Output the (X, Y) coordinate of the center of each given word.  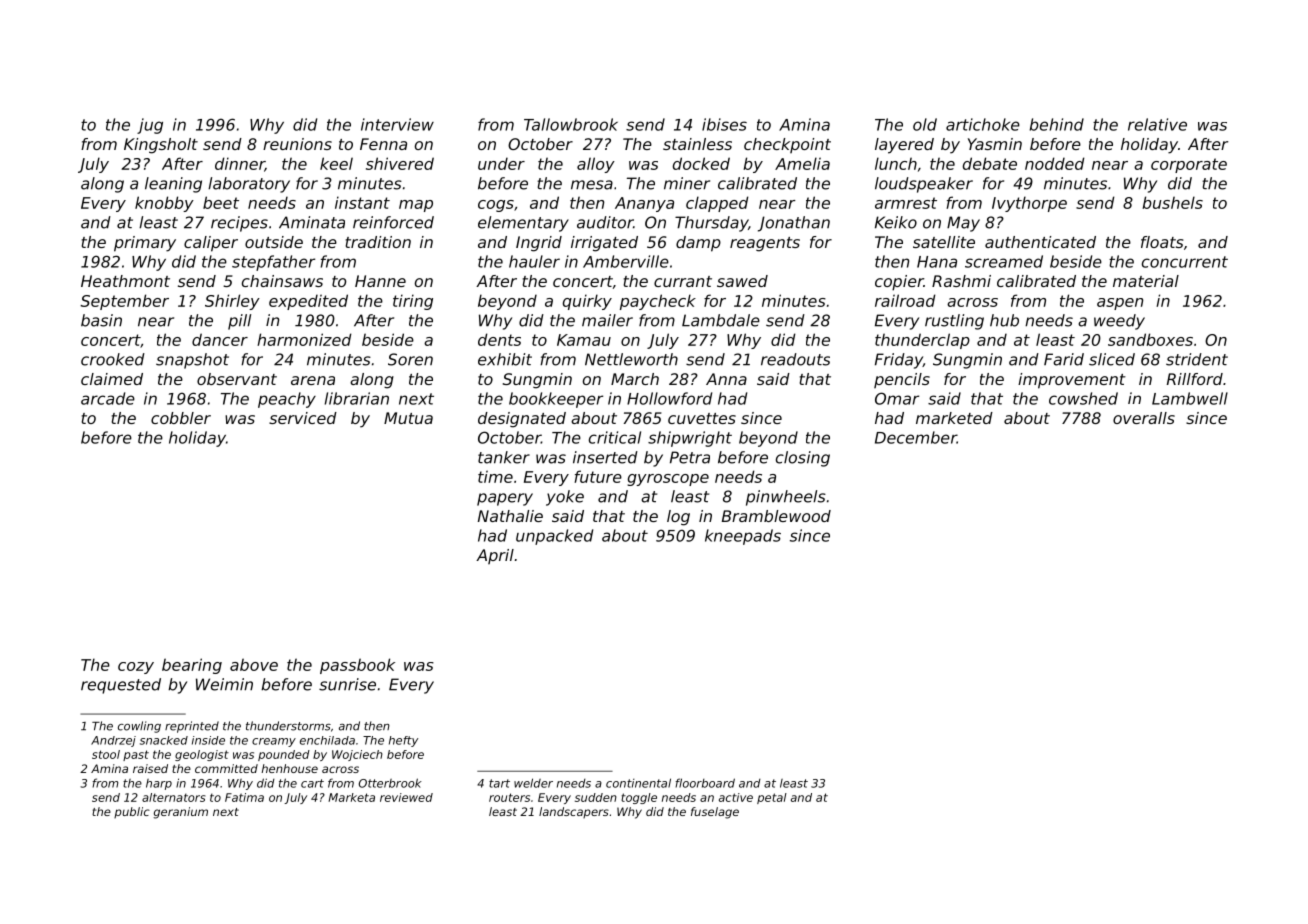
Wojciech (357, 755)
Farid (1064, 359)
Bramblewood (776, 516)
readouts (795, 359)
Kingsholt (161, 146)
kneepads (743, 537)
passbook (357, 666)
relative (1157, 124)
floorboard (705, 783)
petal (772, 798)
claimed (112, 379)
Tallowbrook (571, 124)
